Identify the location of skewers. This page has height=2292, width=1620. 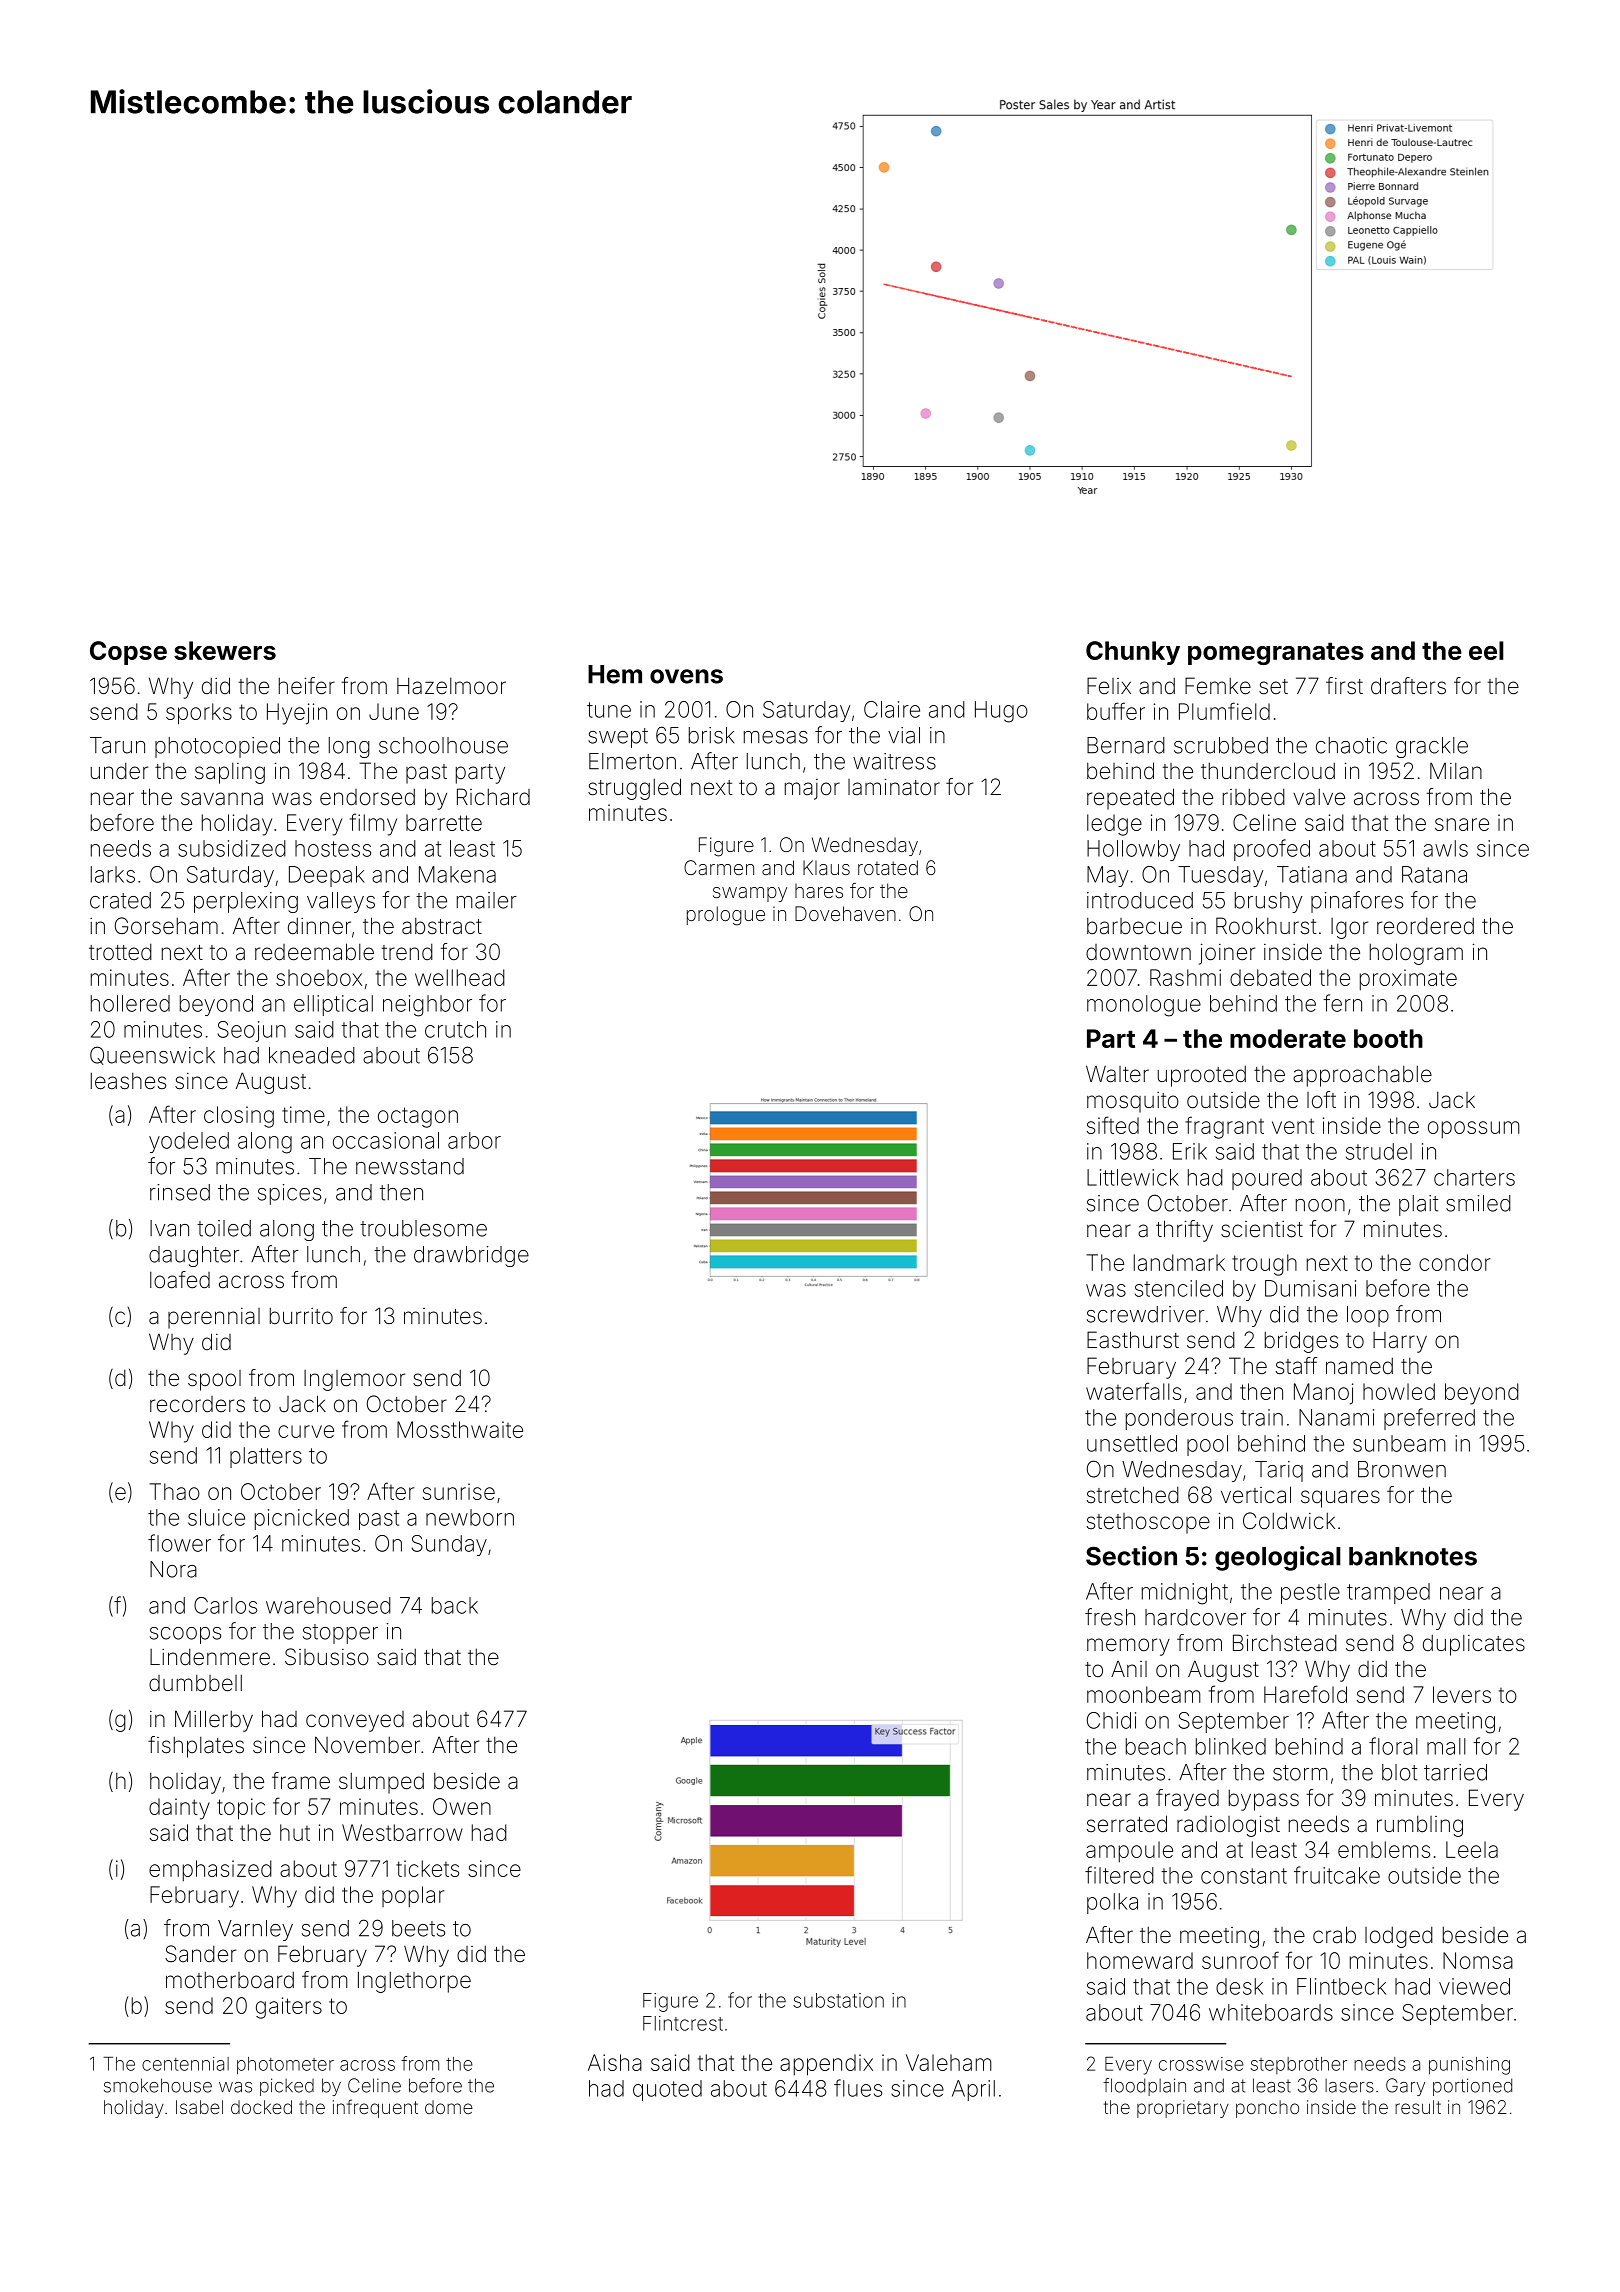
(225, 650).
